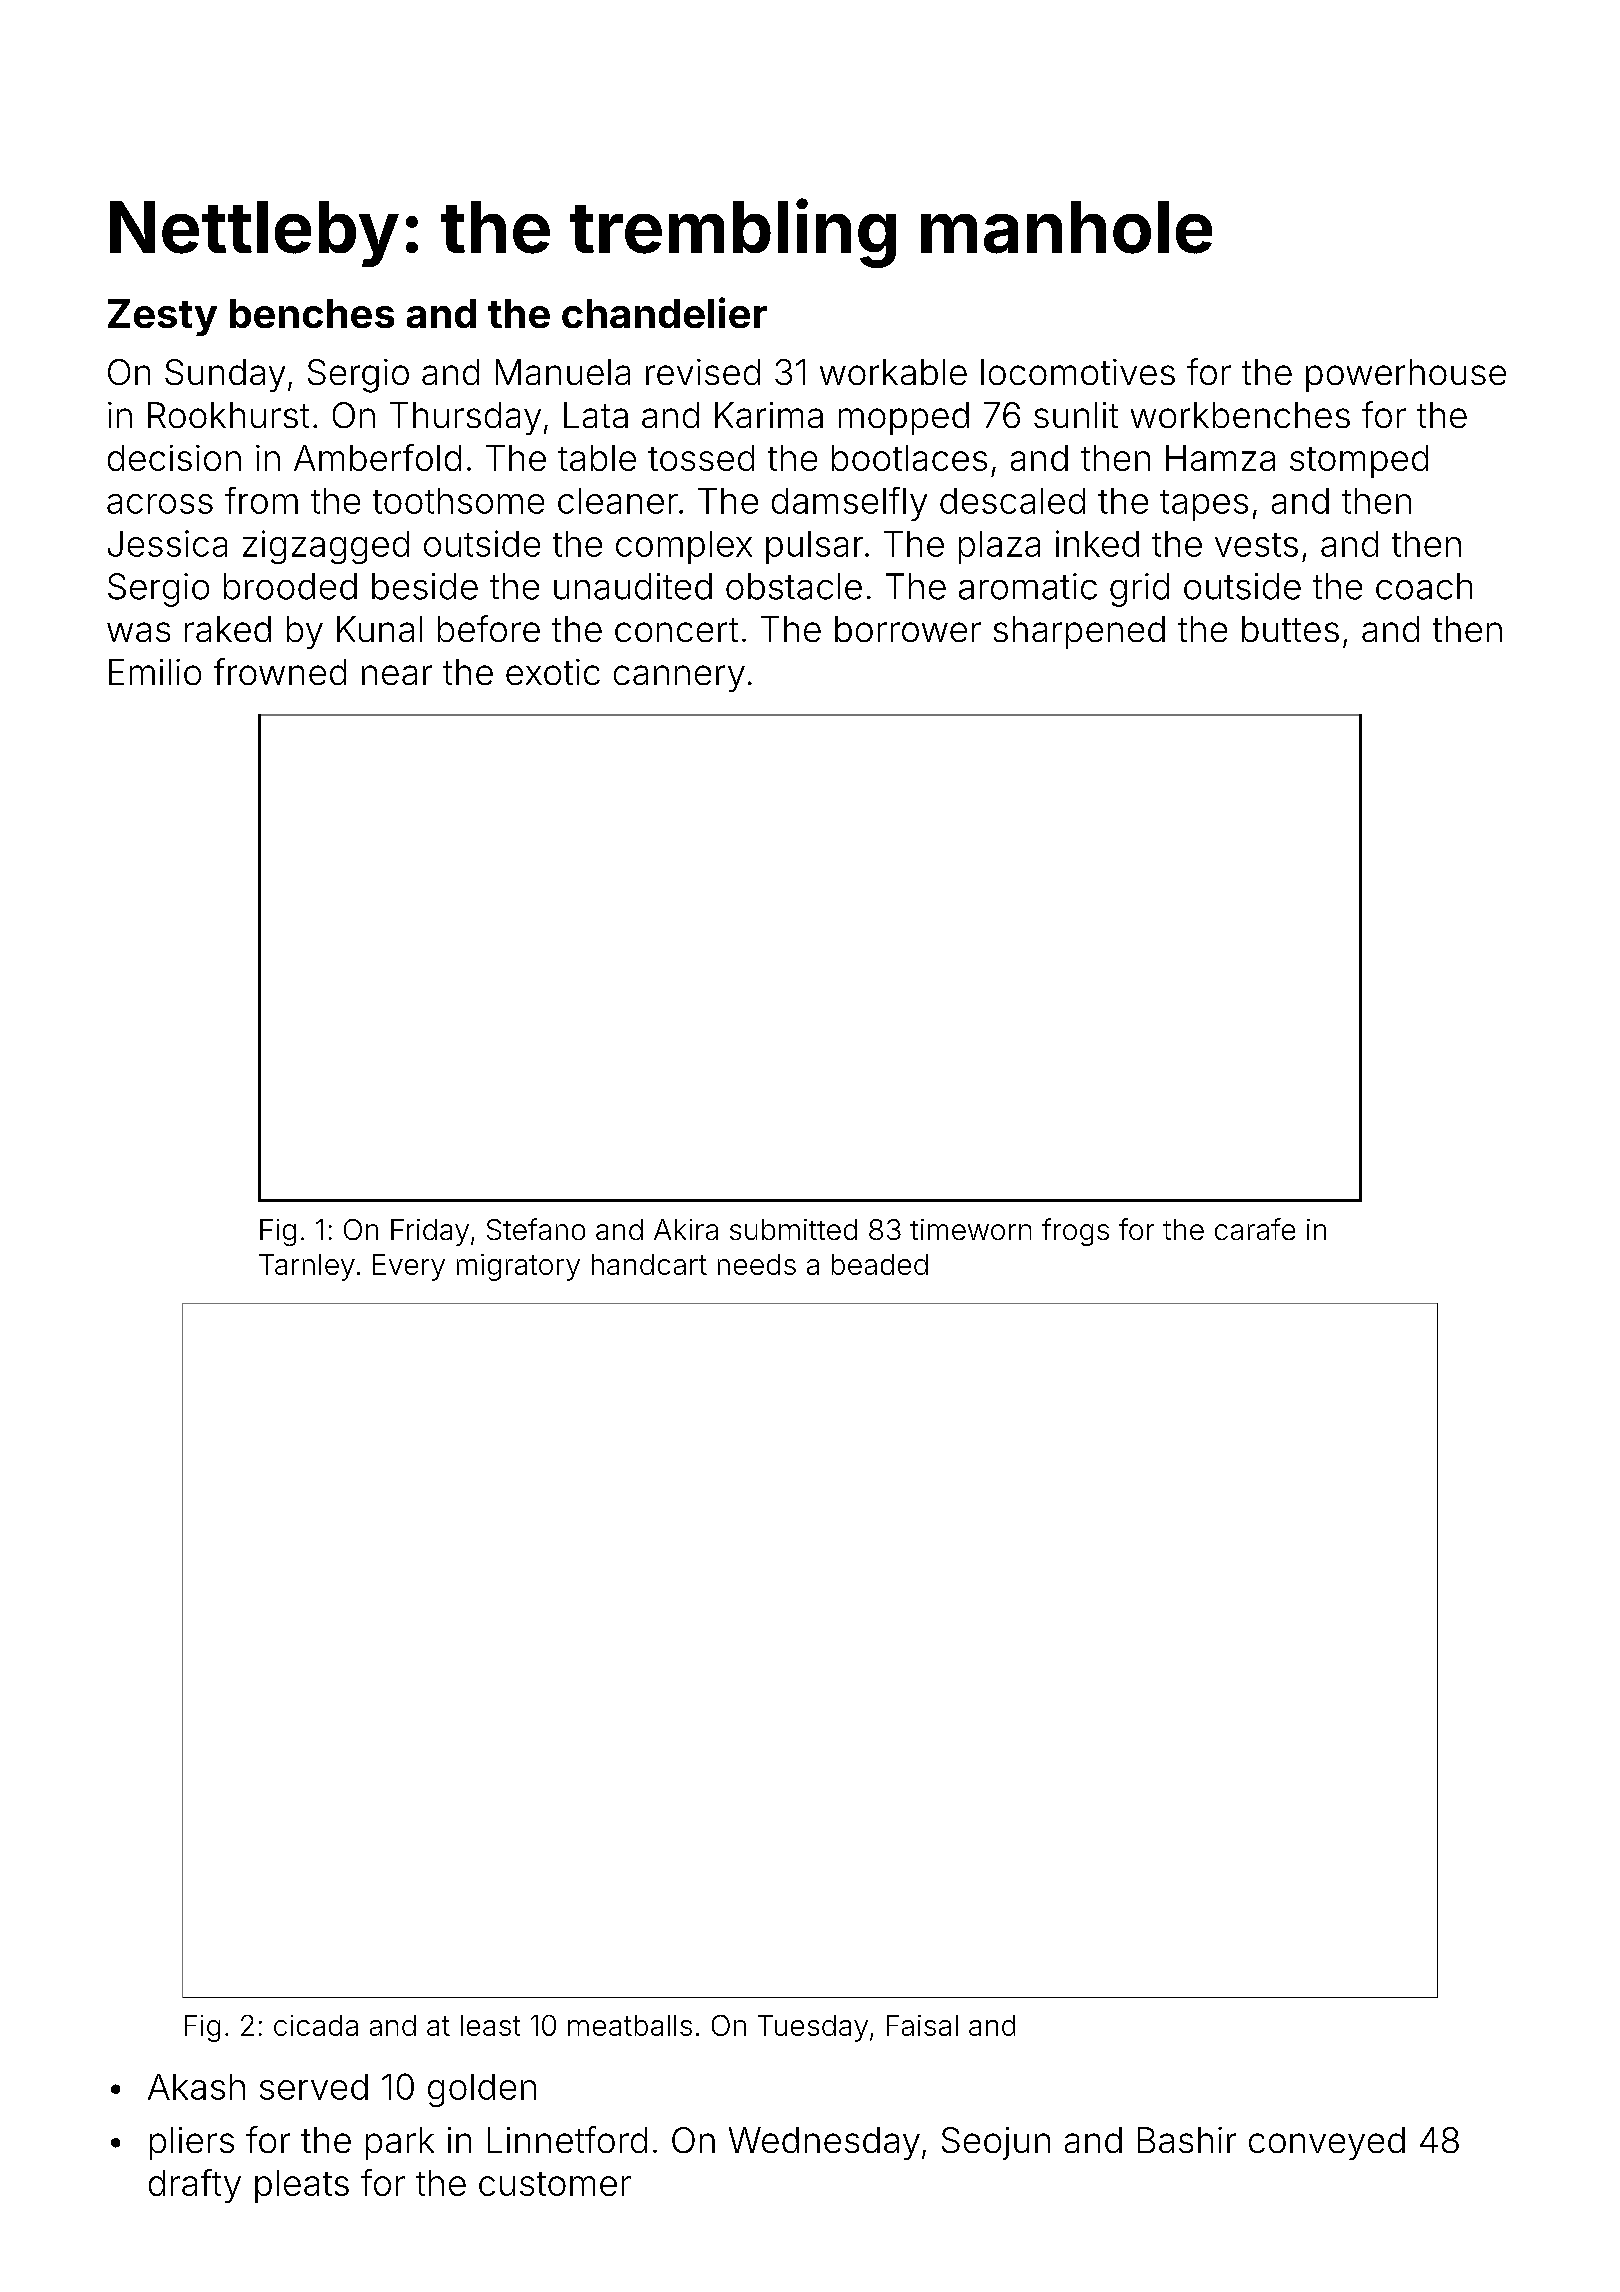 The height and width of the image is (2292, 1620). What do you see at coordinates (794, 586) in the image?
I see `obstacle` at bounding box center [794, 586].
